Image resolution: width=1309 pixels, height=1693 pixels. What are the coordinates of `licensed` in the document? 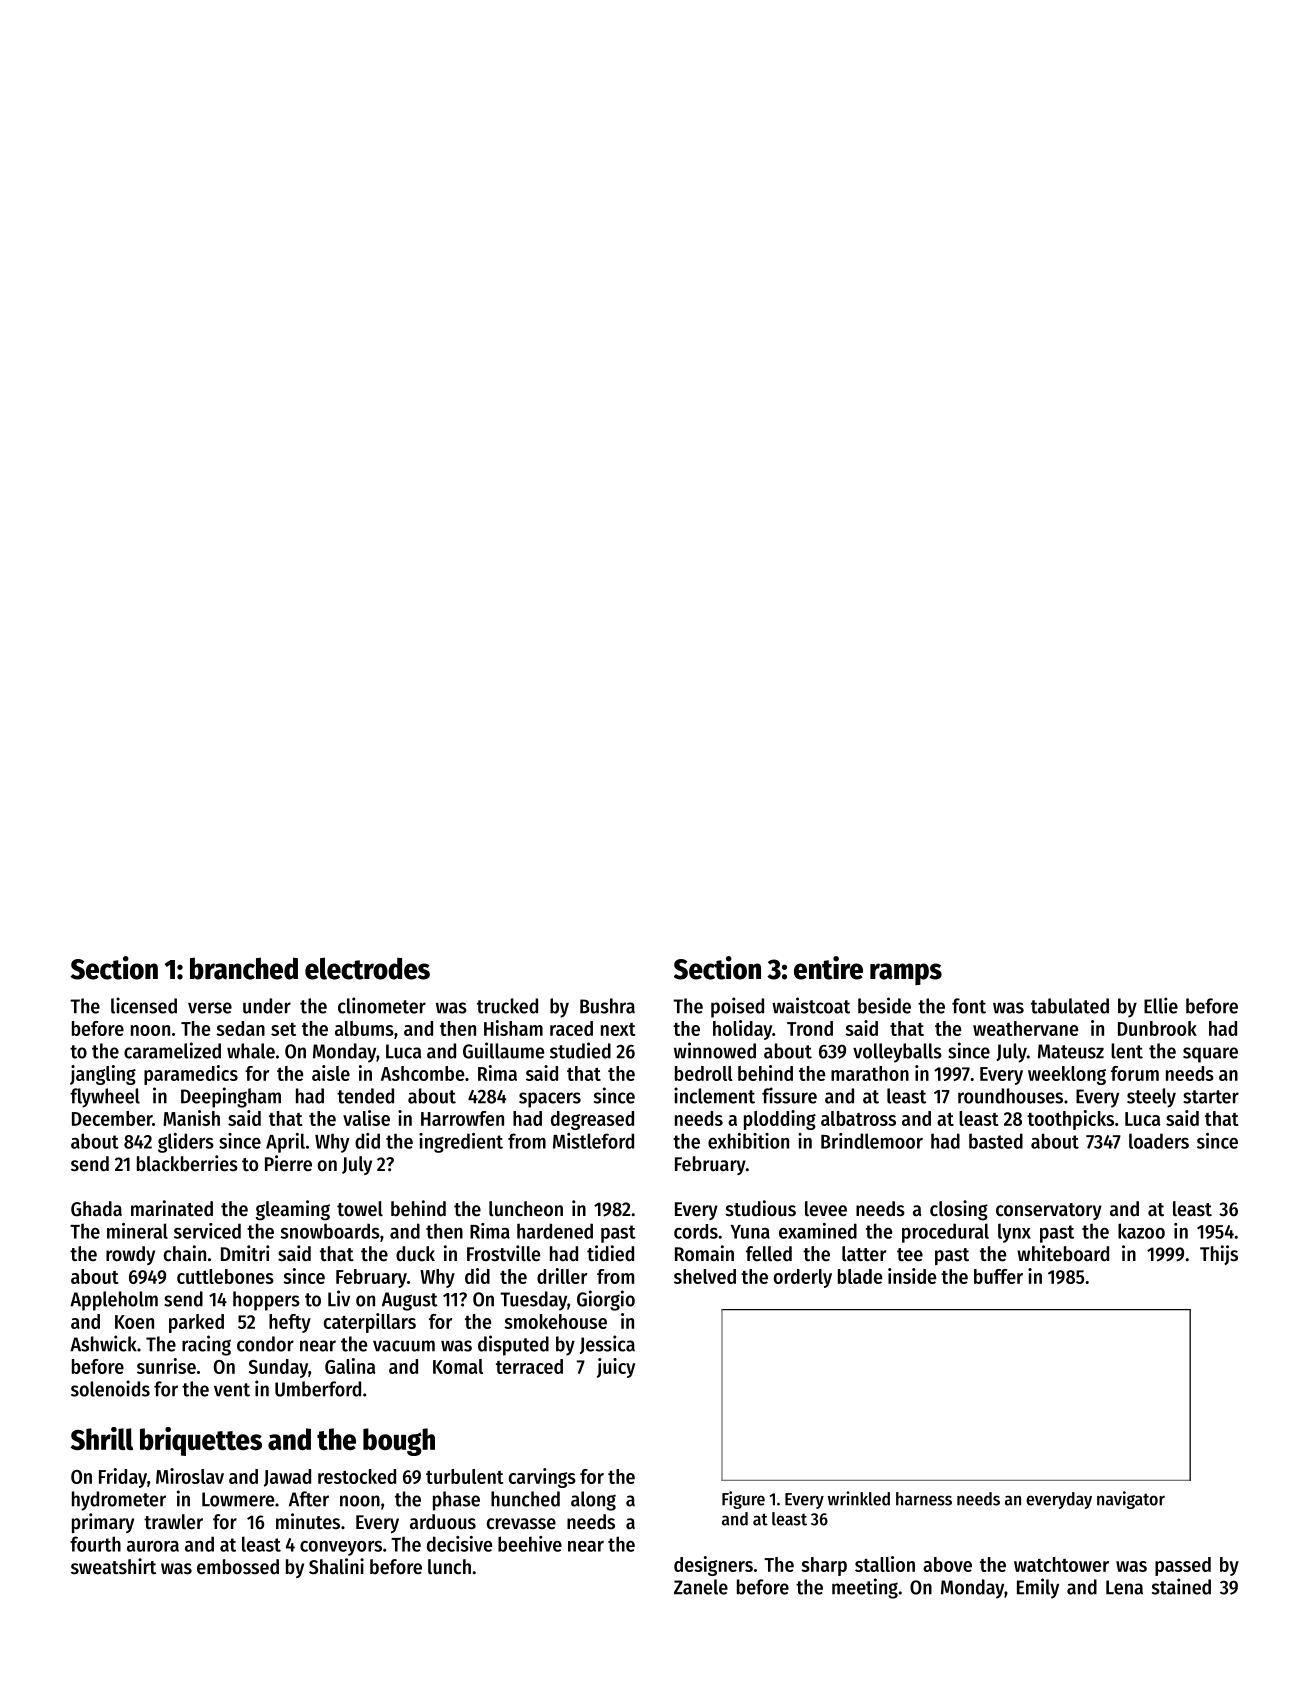 It's located at (144, 1005).
